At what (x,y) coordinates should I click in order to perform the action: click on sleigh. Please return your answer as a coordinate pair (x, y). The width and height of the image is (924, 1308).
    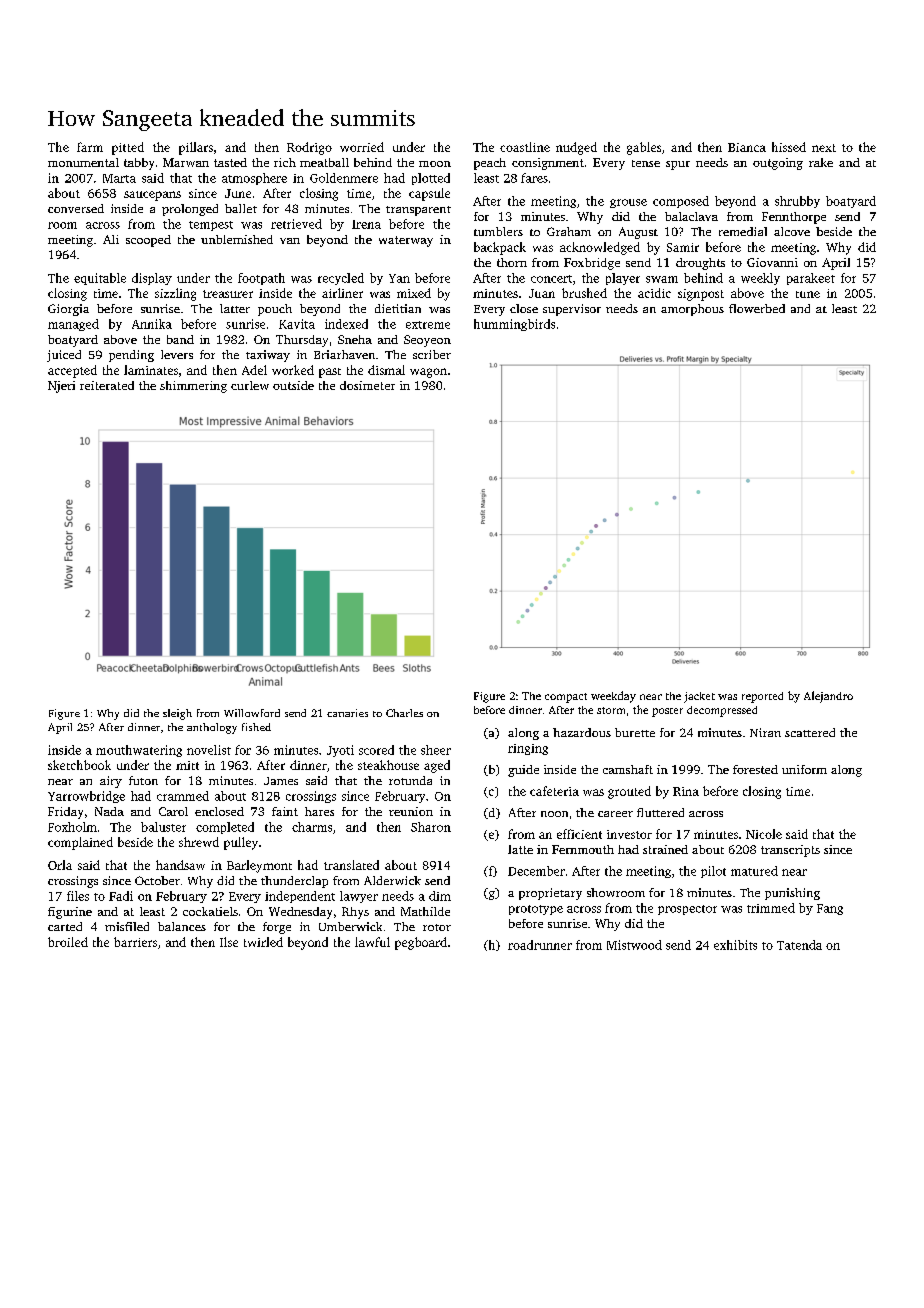
    Looking at the image, I should click on (177, 714).
